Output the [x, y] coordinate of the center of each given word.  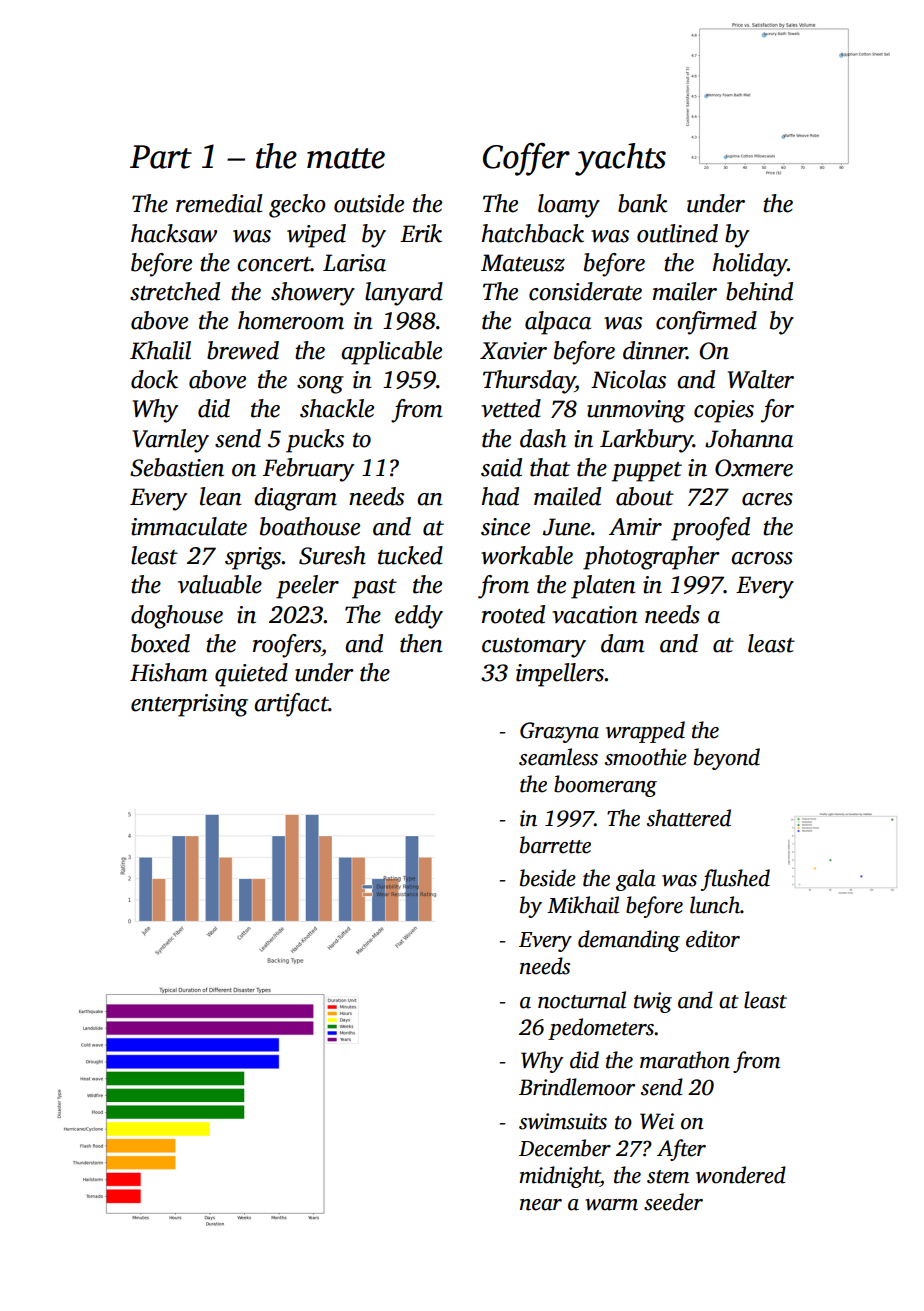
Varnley [171, 441]
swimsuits [563, 1121]
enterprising [189, 705]
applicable [391, 353]
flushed [735, 880]
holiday [750, 265]
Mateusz [523, 263]
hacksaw [174, 233]
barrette [555, 845]
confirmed [706, 323]
